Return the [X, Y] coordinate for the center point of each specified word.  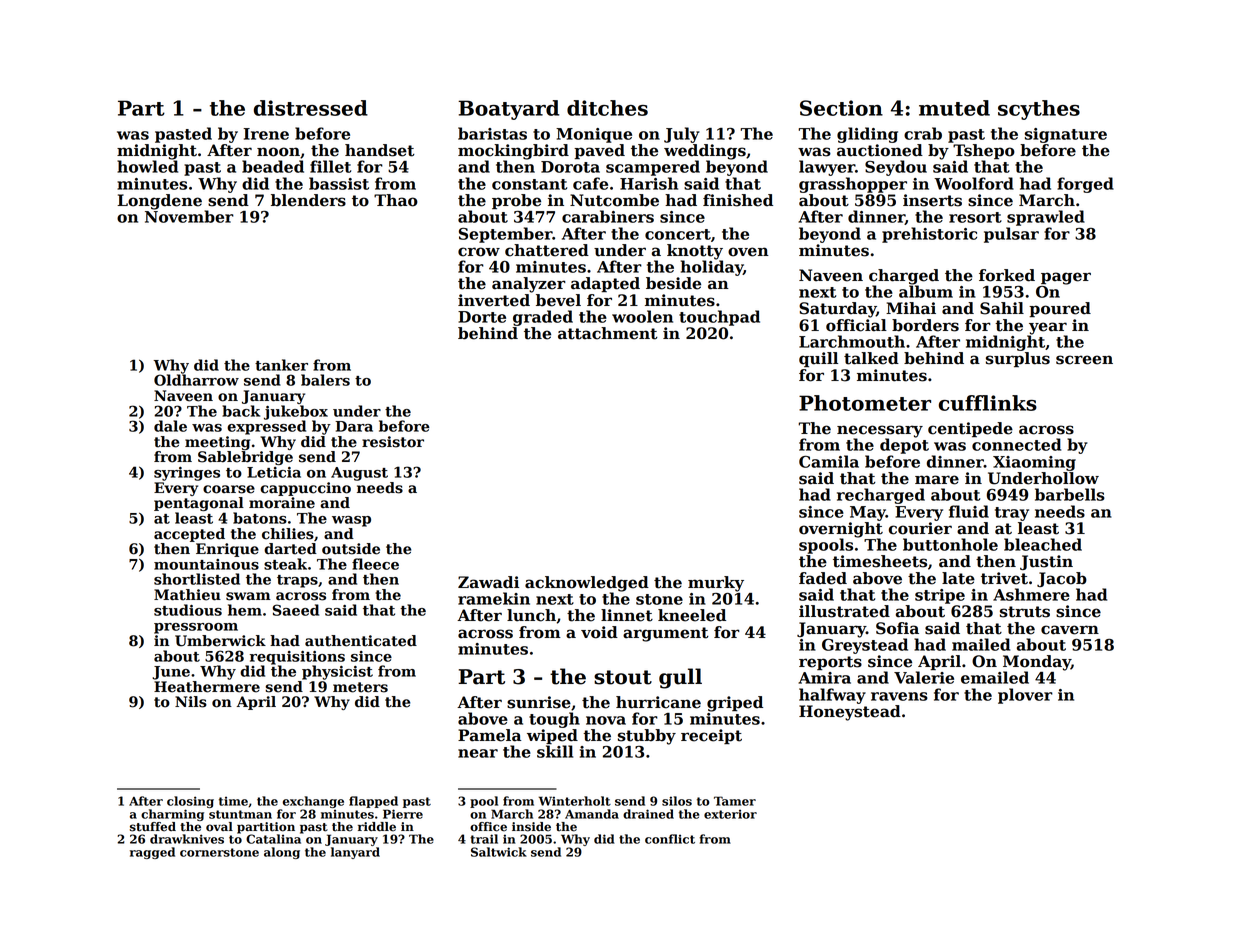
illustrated [844, 611]
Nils [191, 702]
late [958, 578]
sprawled [1046, 218]
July [682, 135]
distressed [311, 108]
